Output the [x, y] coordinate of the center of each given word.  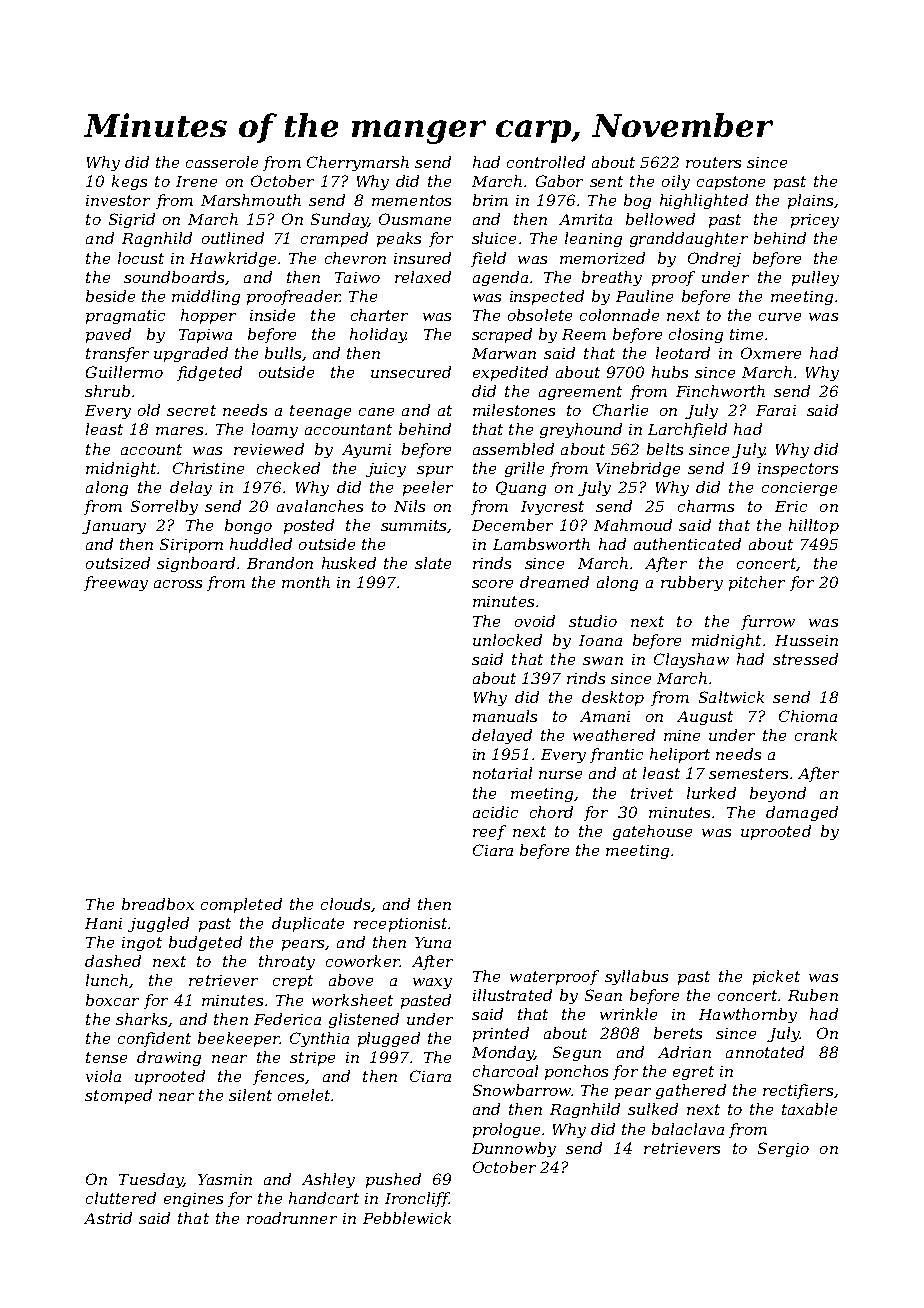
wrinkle [628, 1014]
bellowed [660, 219]
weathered [614, 735]
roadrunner [292, 1218]
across [178, 584]
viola [103, 1076]
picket [776, 977]
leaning [593, 239]
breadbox [158, 904]
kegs [129, 182]
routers [713, 162]
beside [110, 296]
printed [501, 1034]
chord [551, 812]
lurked [711, 793]
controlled [546, 162]
